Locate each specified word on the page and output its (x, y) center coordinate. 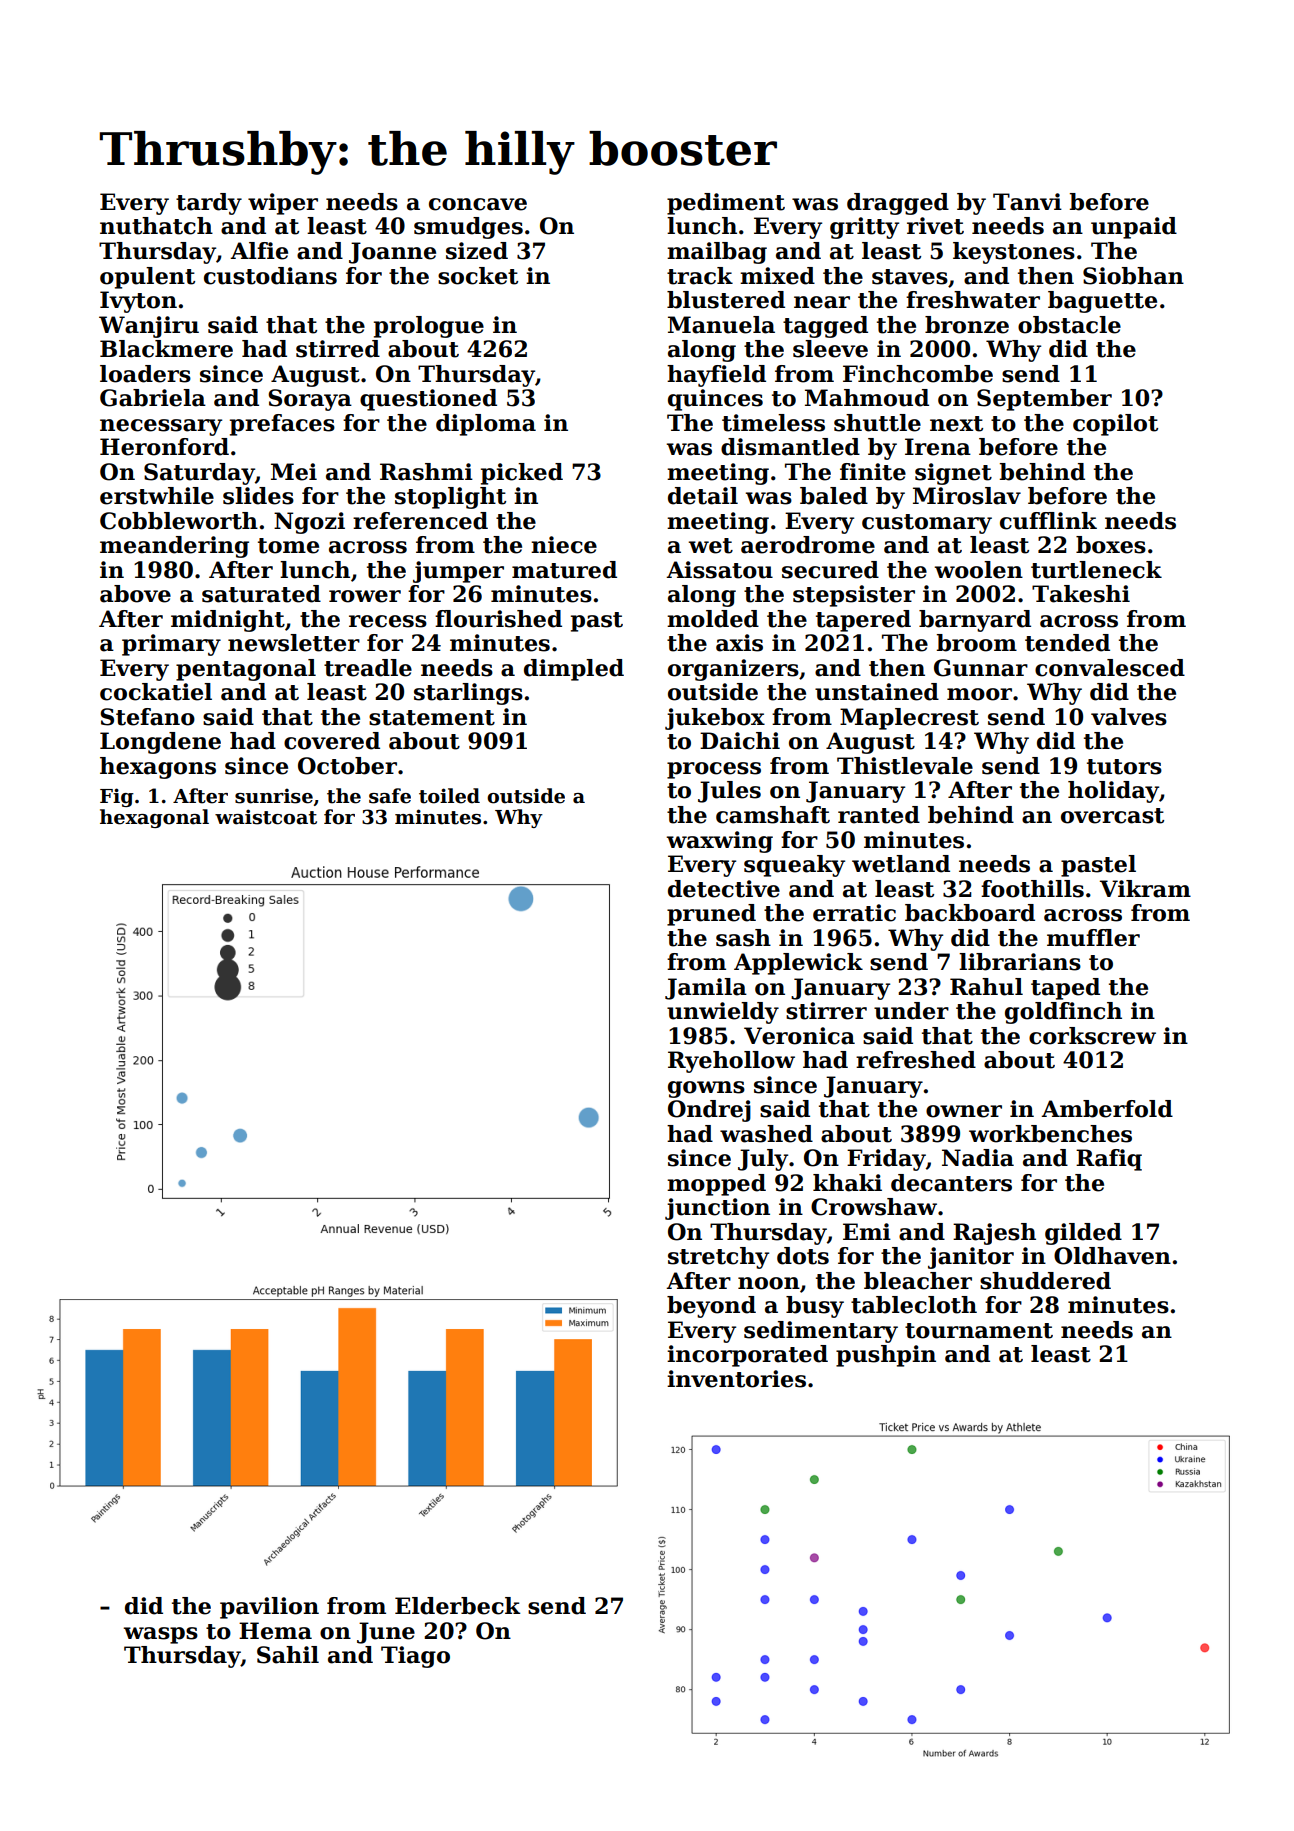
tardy (209, 204)
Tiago (415, 1657)
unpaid (1134, 228)
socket (478, 276)
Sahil (288, 1655)
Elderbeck (457, 1606)
